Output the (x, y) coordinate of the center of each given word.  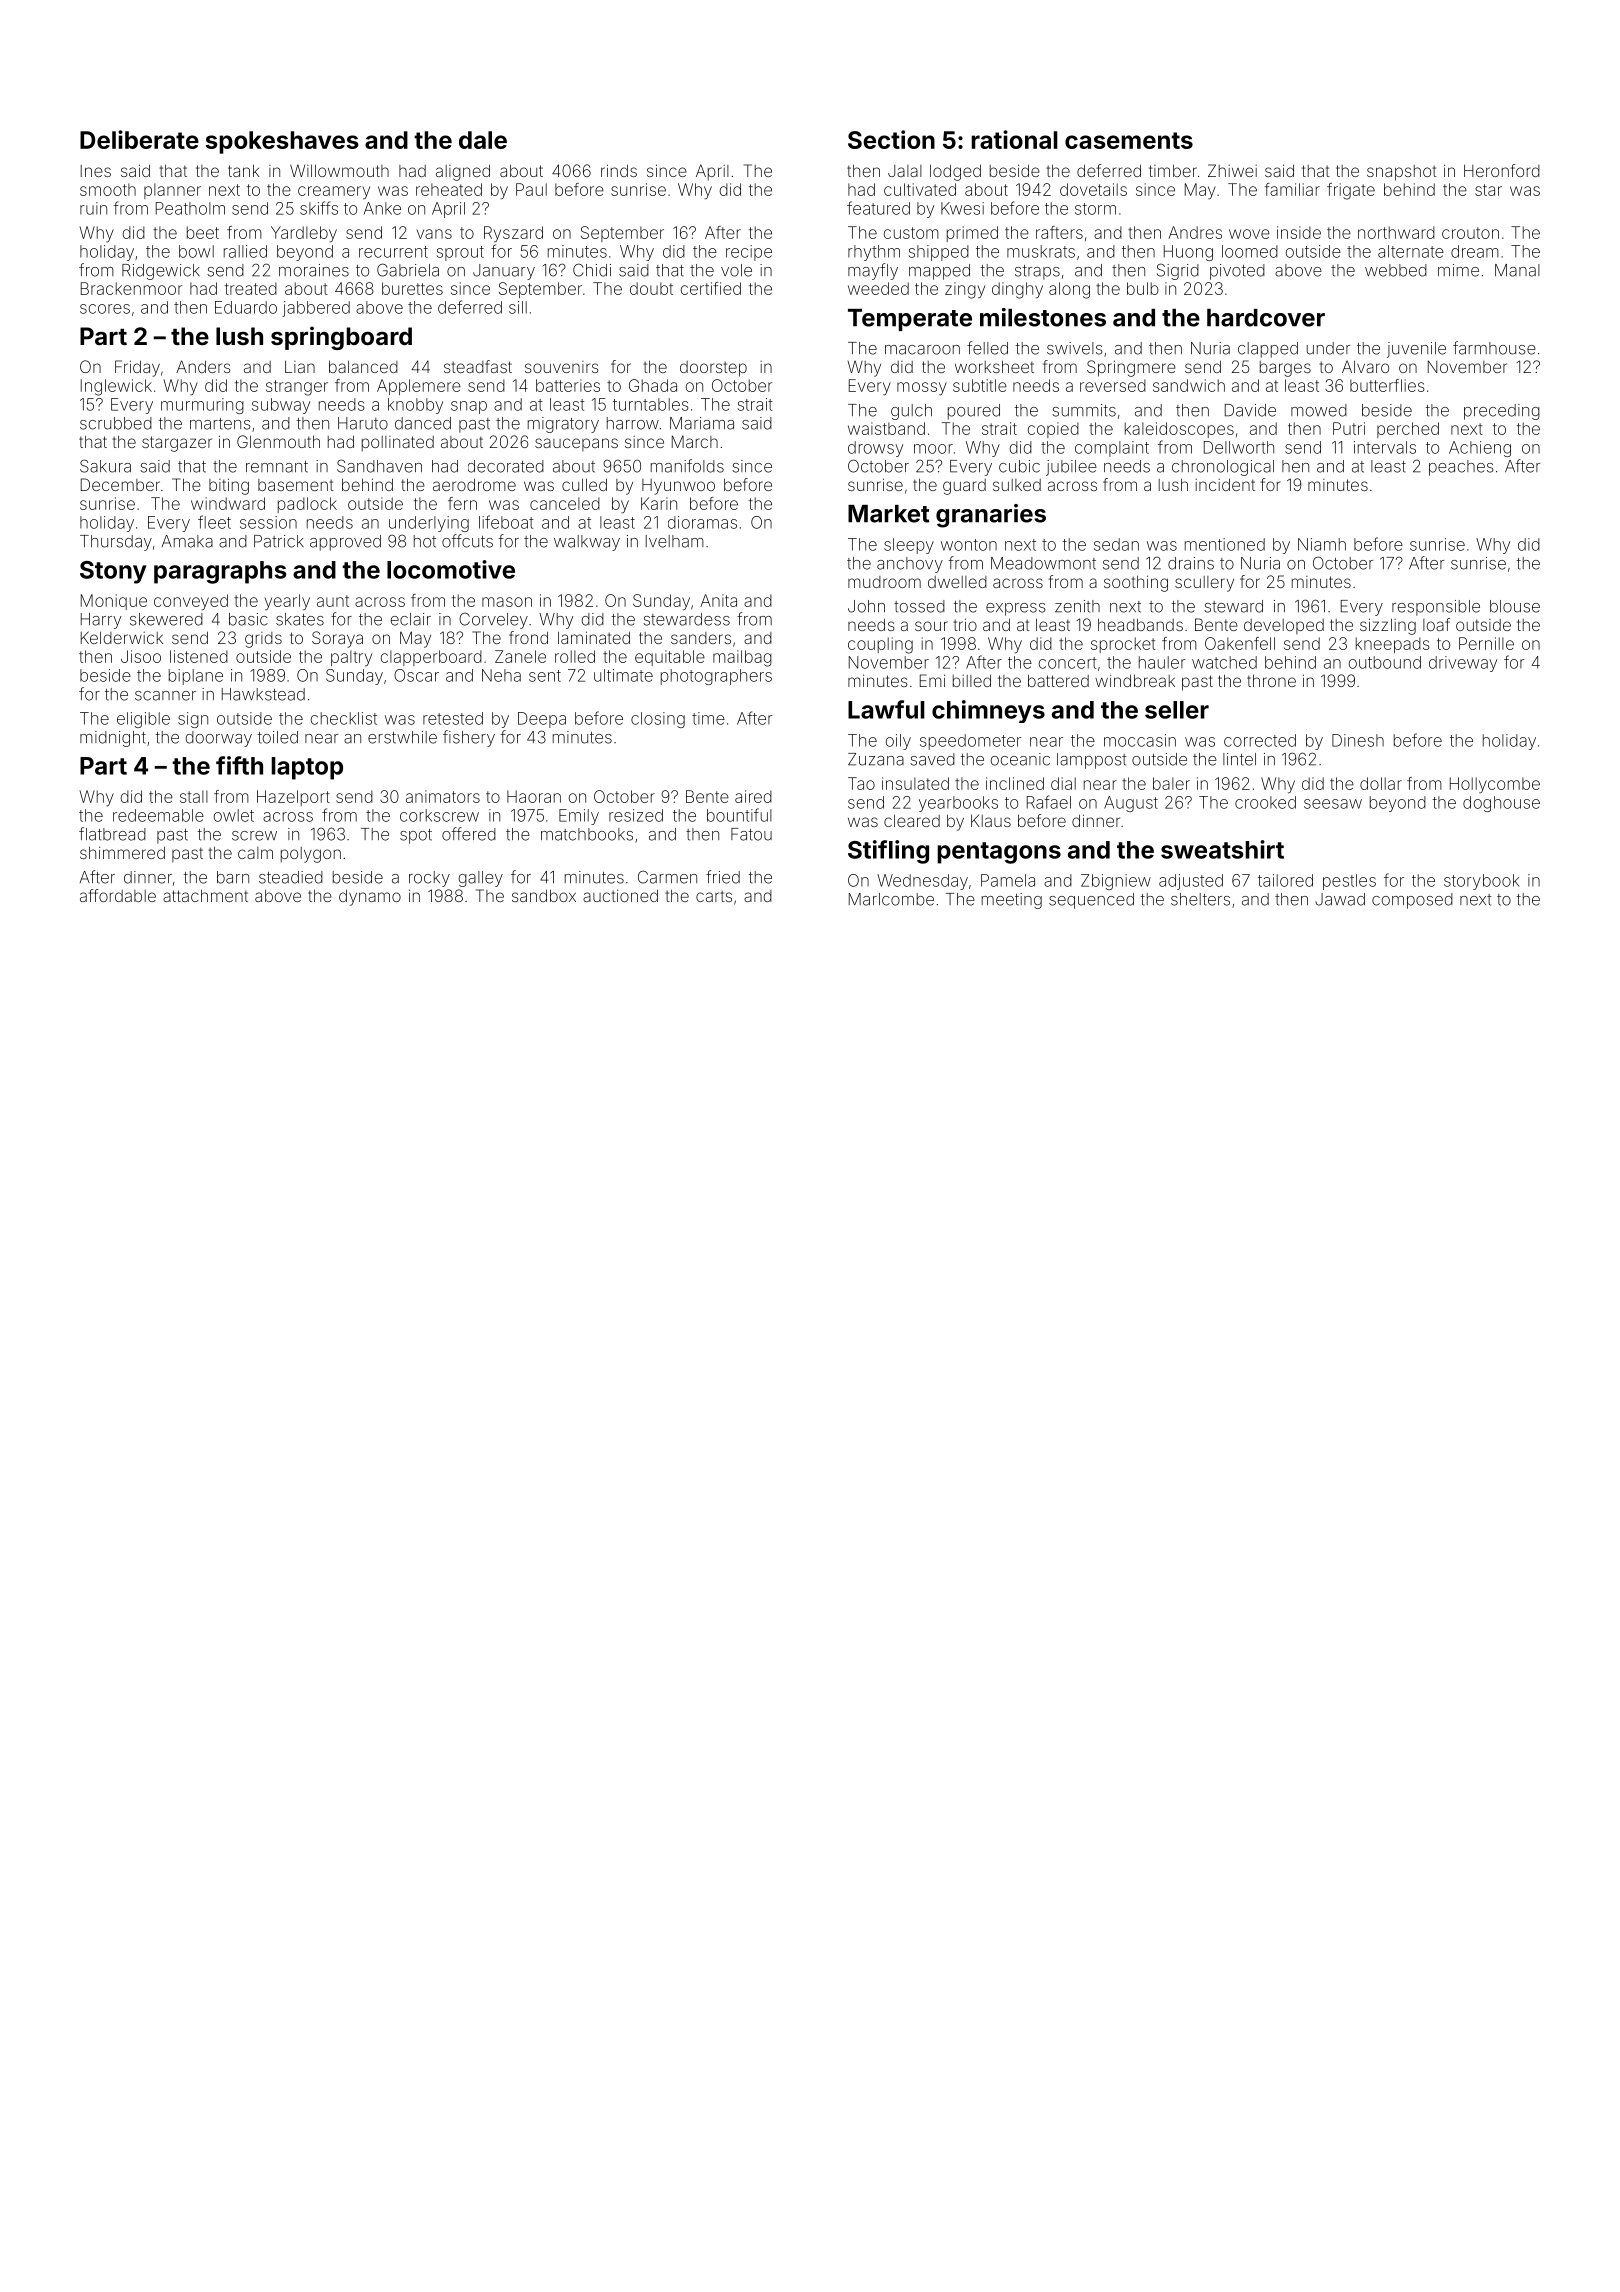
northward (1396, 232)
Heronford (1502, 170)
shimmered (122, 852)
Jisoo (141, 656)
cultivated (920, 189)
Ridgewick (161, 272)
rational (1014, 139)
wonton (969, 545)
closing (658, 720)
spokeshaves (282, 142)
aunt (333, 601)
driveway (1463, 664)
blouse (1515, 606)
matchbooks (587, 834)
